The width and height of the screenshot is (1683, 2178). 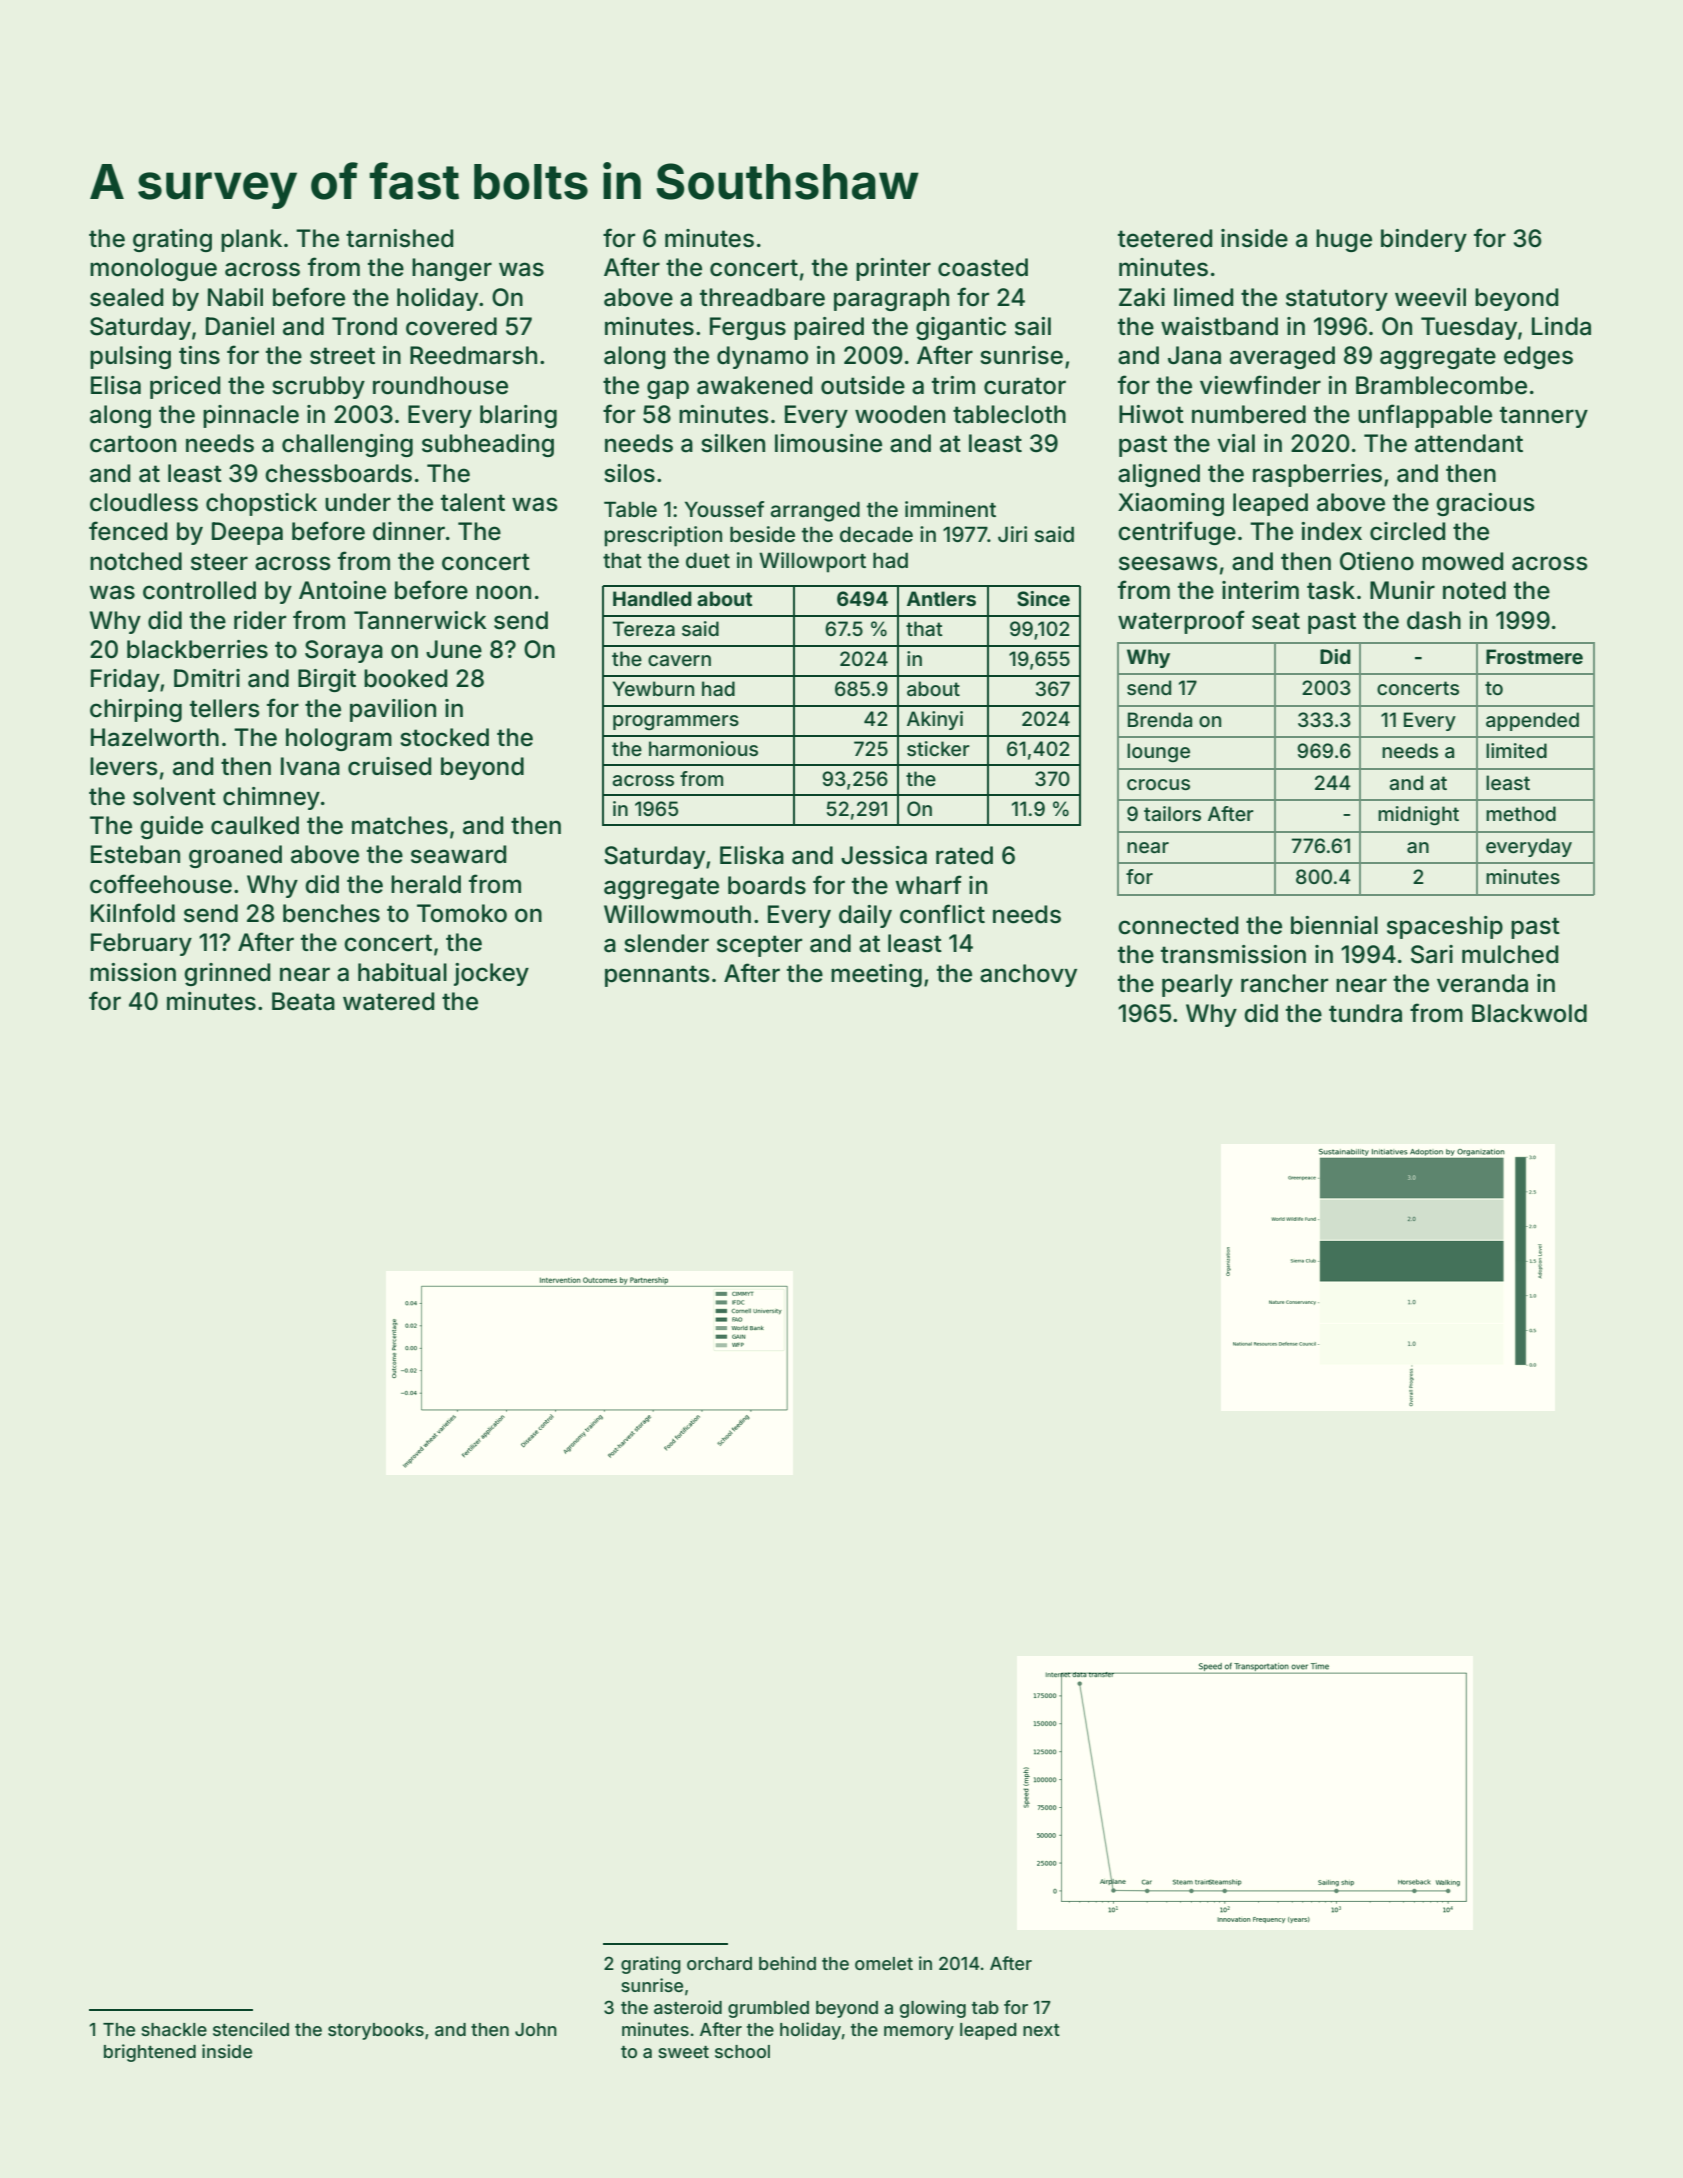 I want to click on stenciled, so click(x=251, y=2029).
